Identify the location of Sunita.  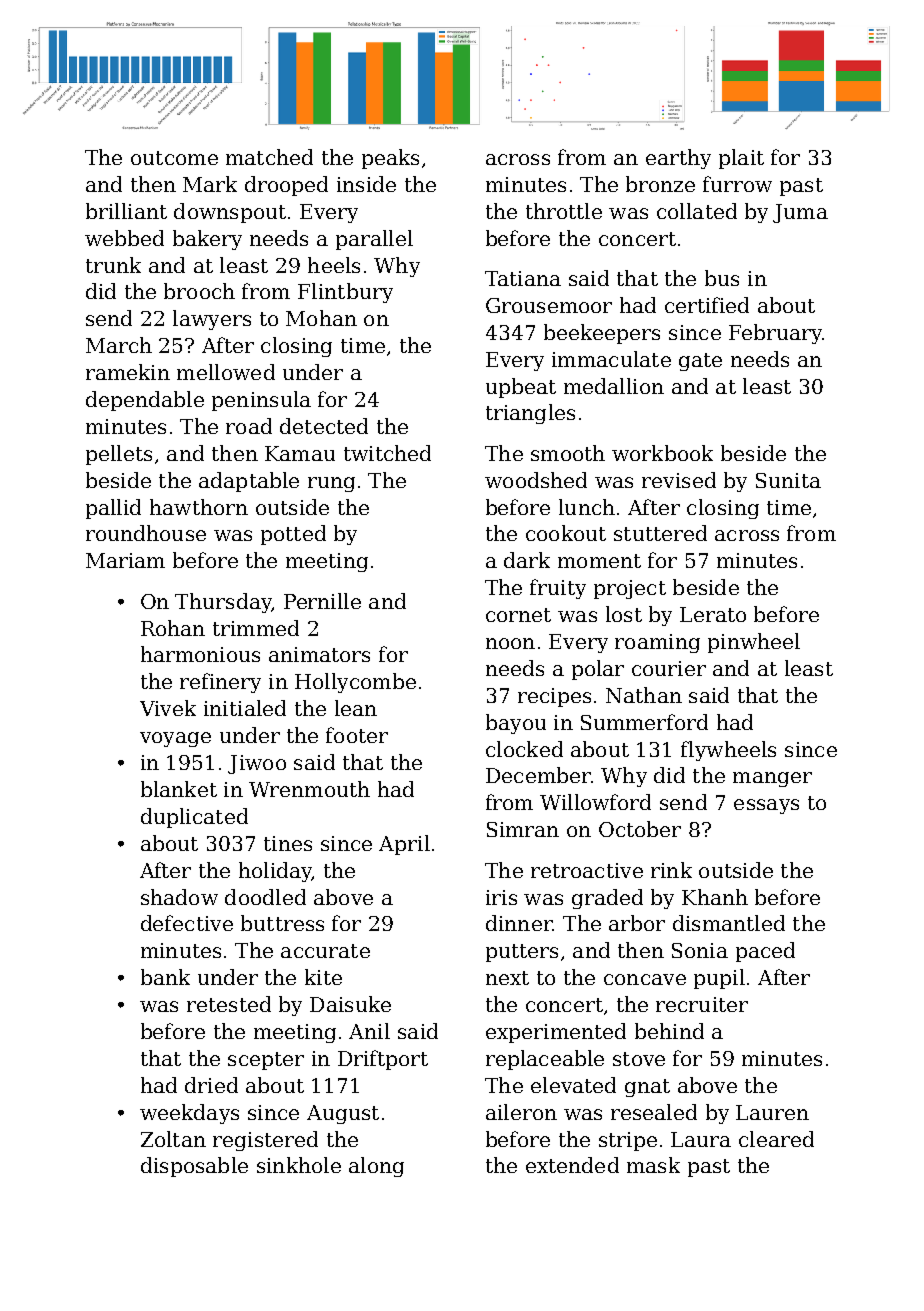
(788, 480).
